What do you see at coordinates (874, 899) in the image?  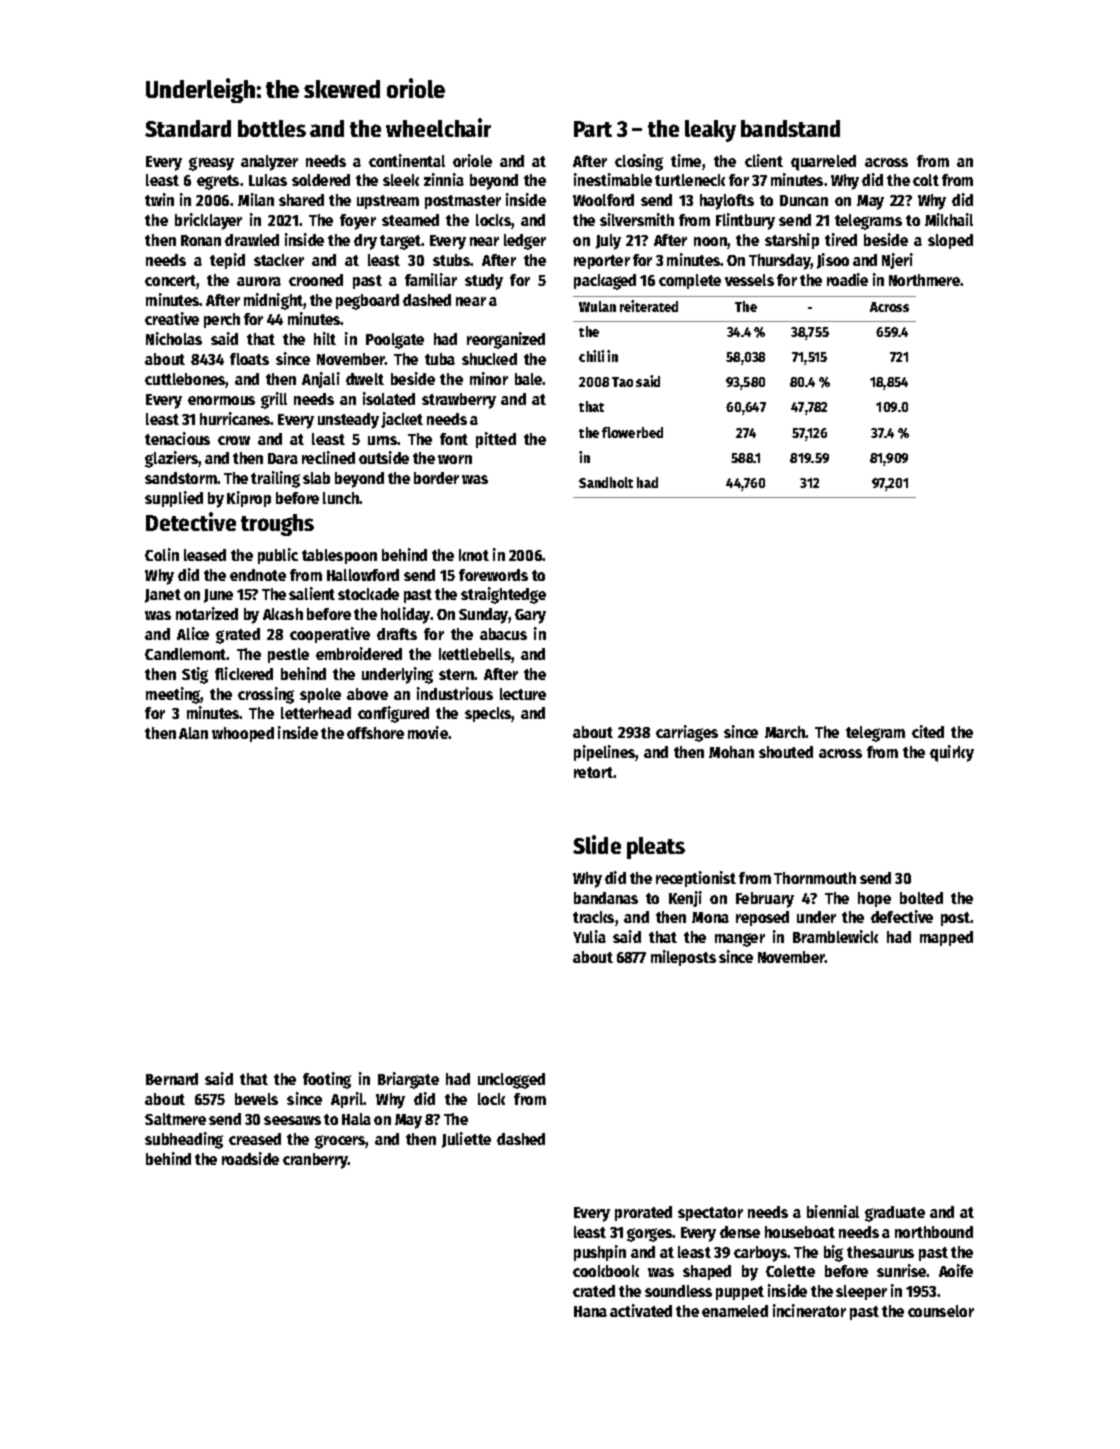 I see `hope` at bounding box center [874, 899].
